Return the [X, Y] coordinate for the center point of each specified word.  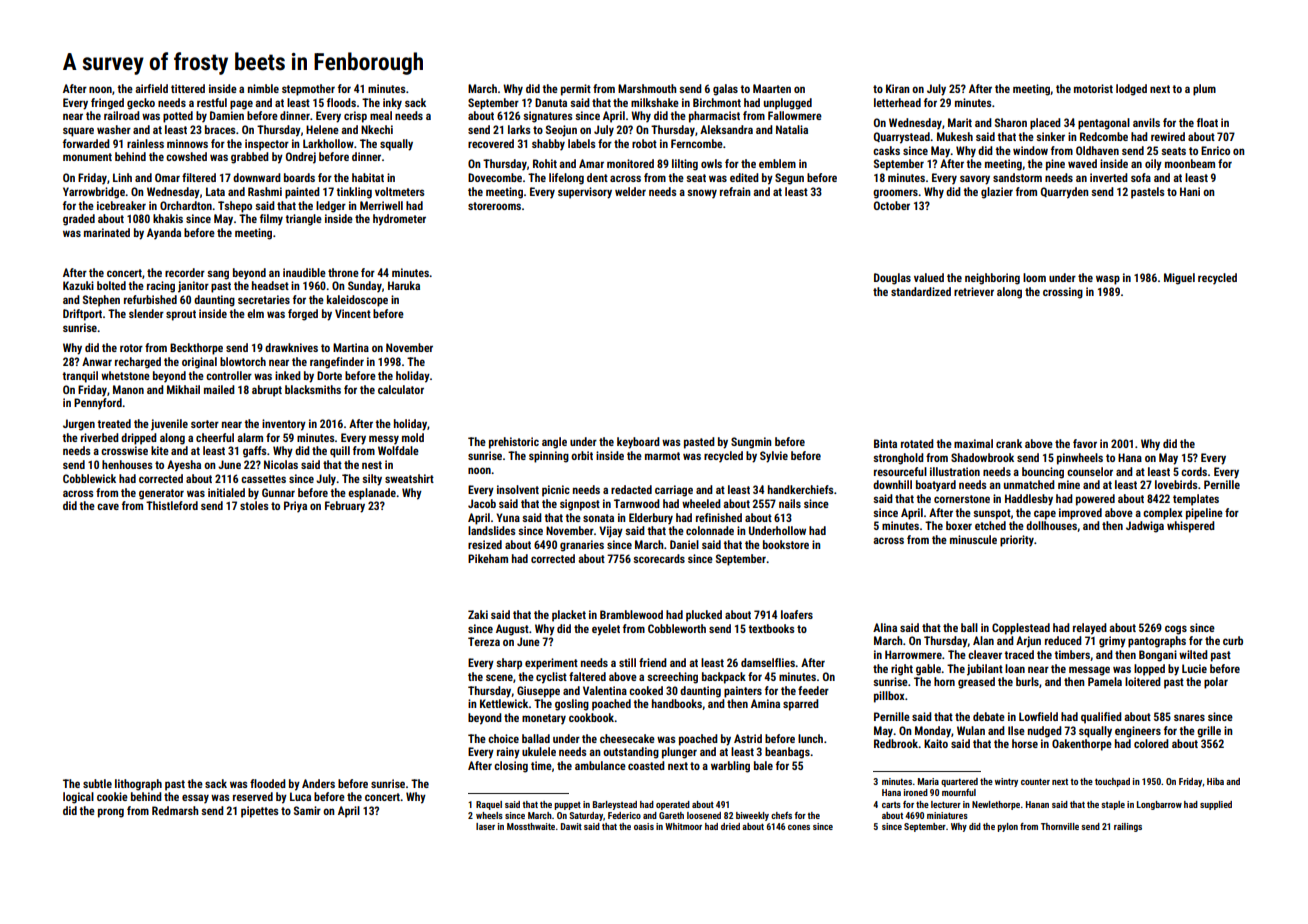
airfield [151, 88]
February [345, 507]
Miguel [1179, 279]
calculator [401, 389]
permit [576, 90]
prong [111, 813]
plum [1204, 90]
